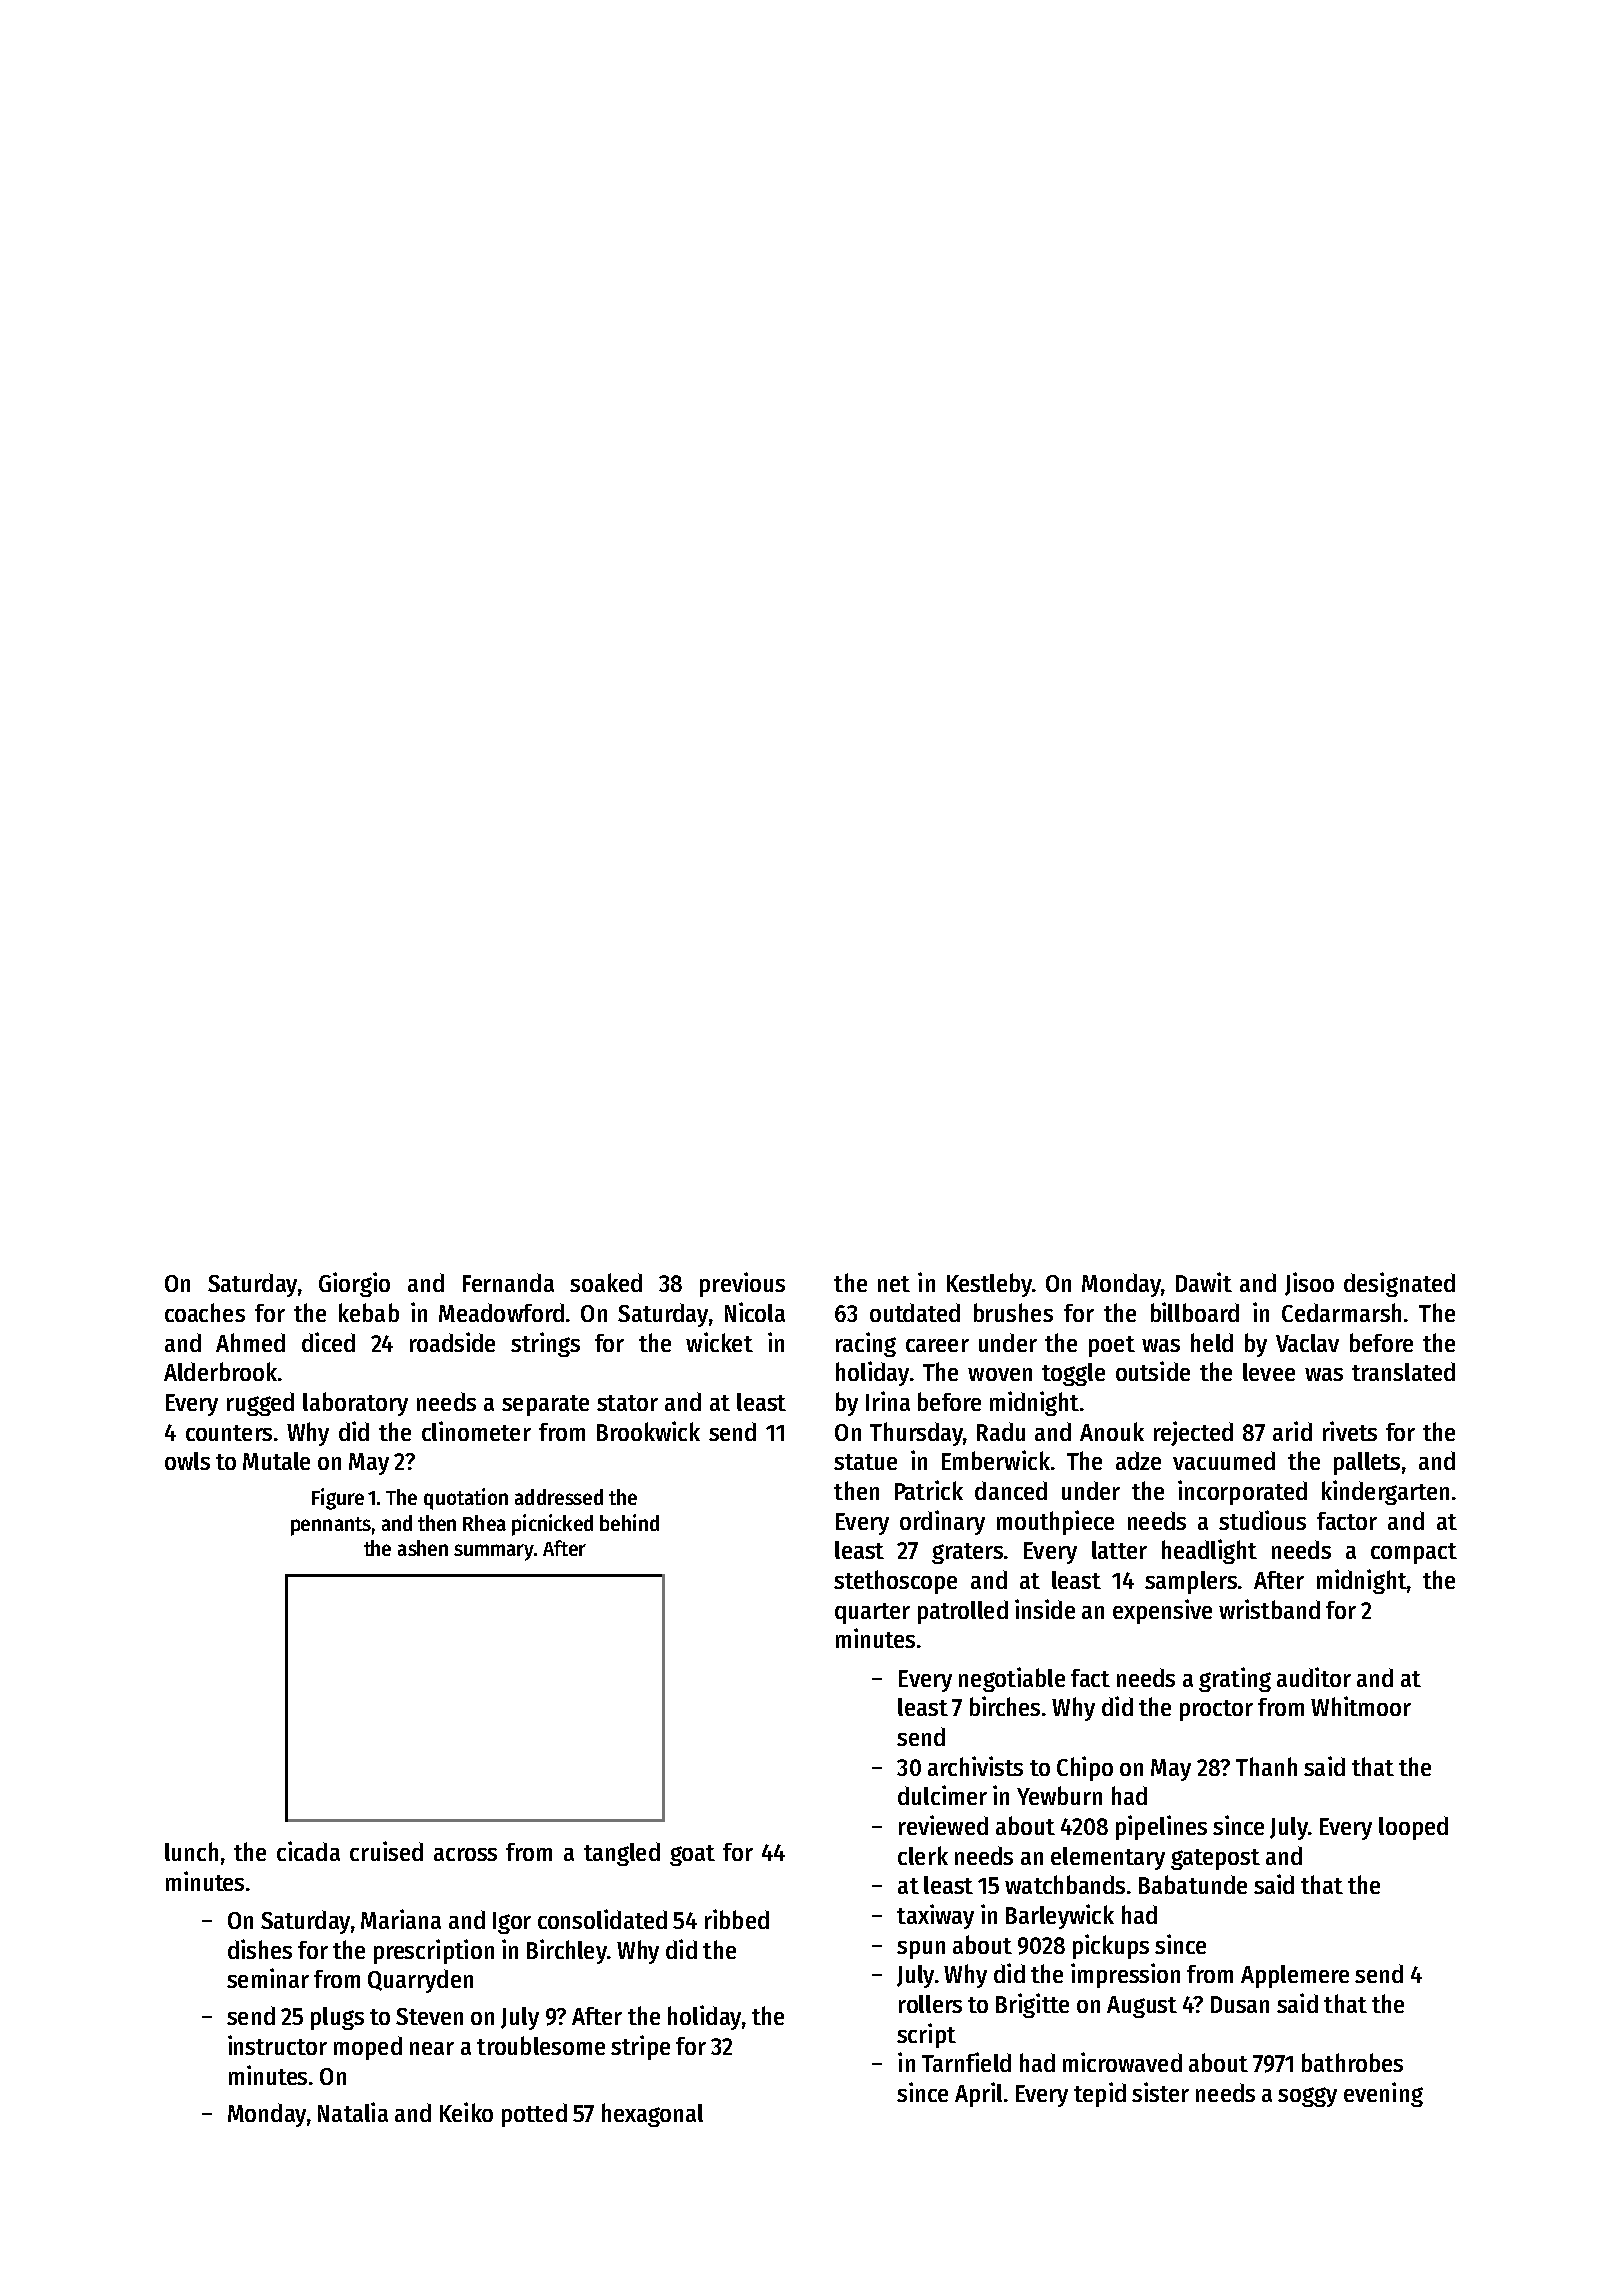 The width and height of the screenshot is (1620, 2292). Describe the element at coordinates (1414, 1553) in the screenshot. I see `compact` at that location.
